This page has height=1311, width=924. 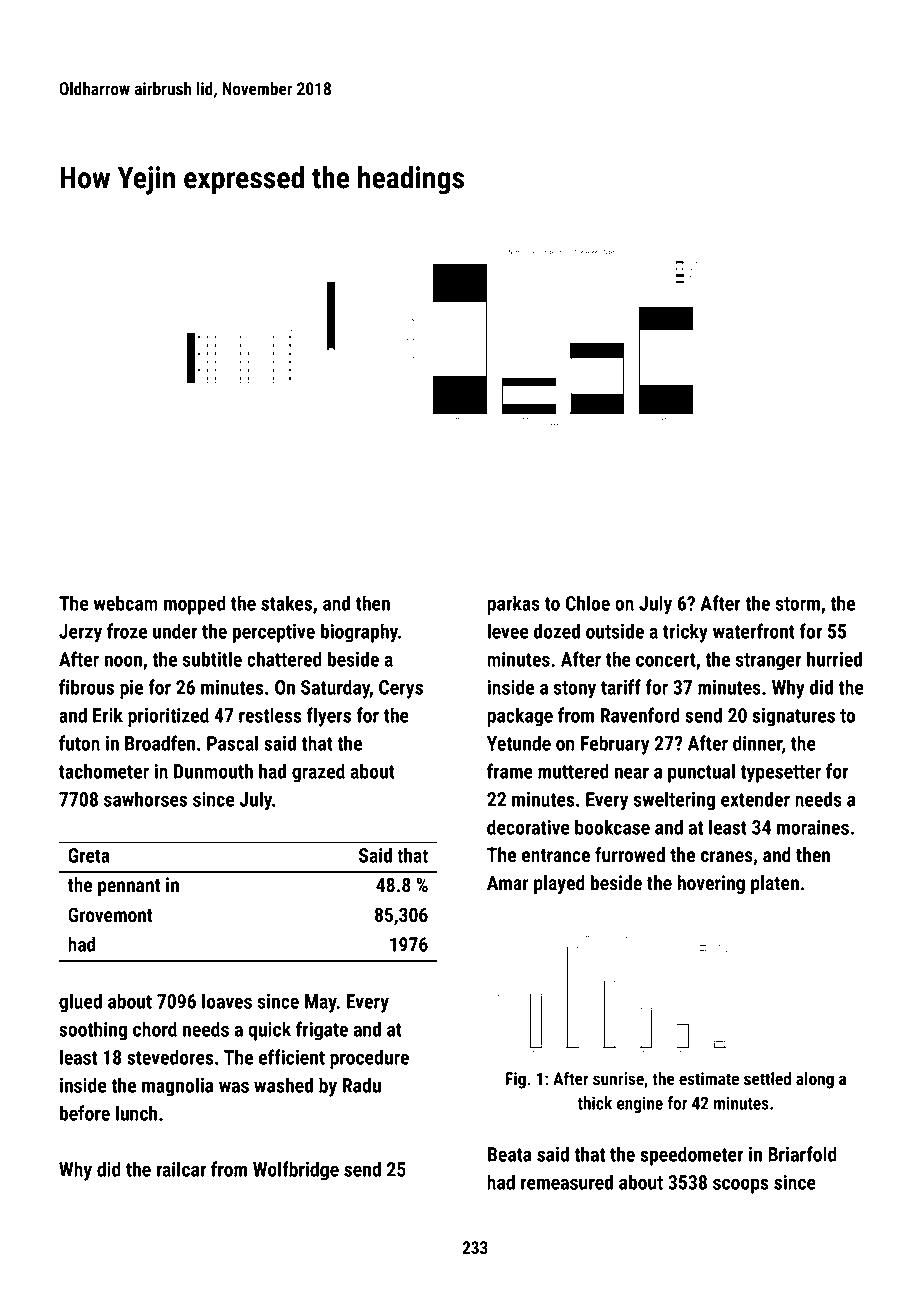 What do you see at coordinates (567, 1182) in the page?
I see `remeasured` at bounding box center [567, 1182].
